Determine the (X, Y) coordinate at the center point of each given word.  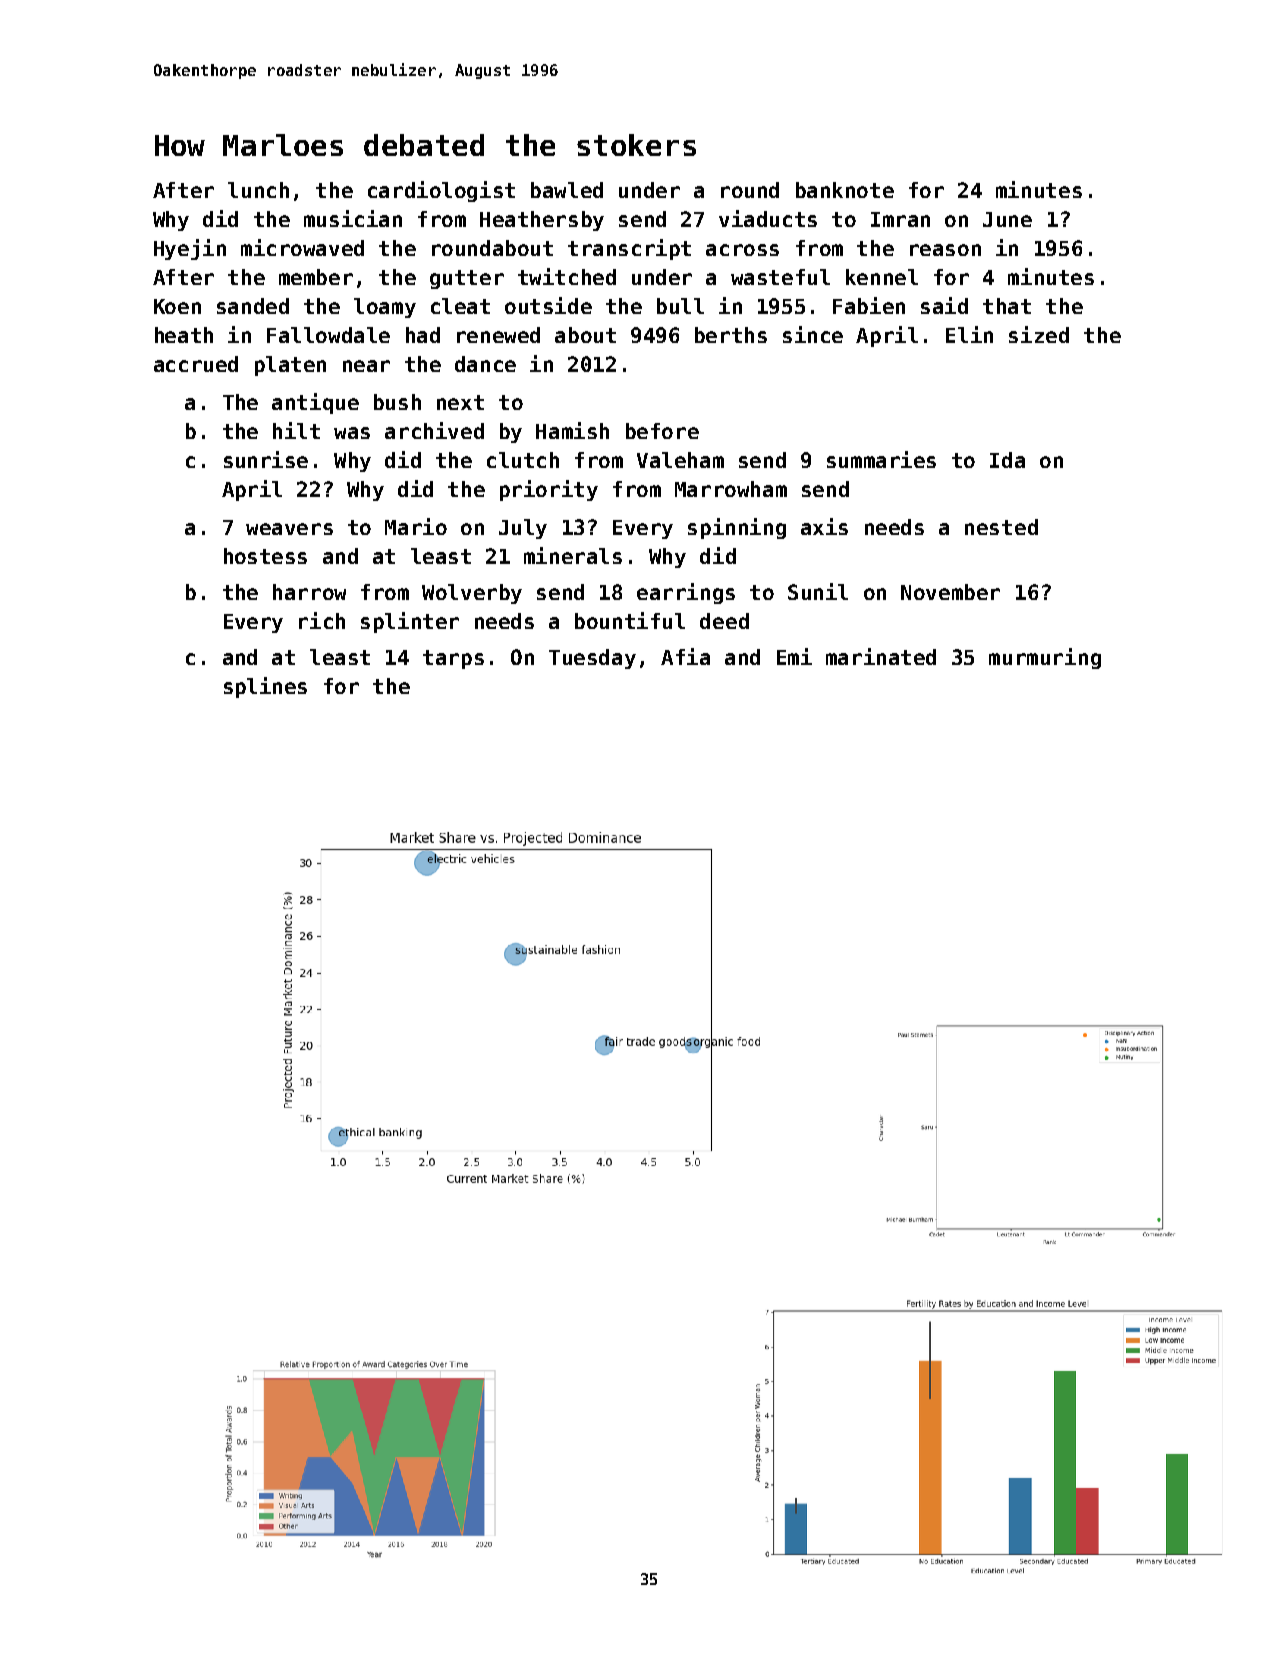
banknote (845, 190)
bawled (567, 190)
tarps (453, 659)
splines (265, 687)
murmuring (1045, 658)
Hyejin (190, 249)
